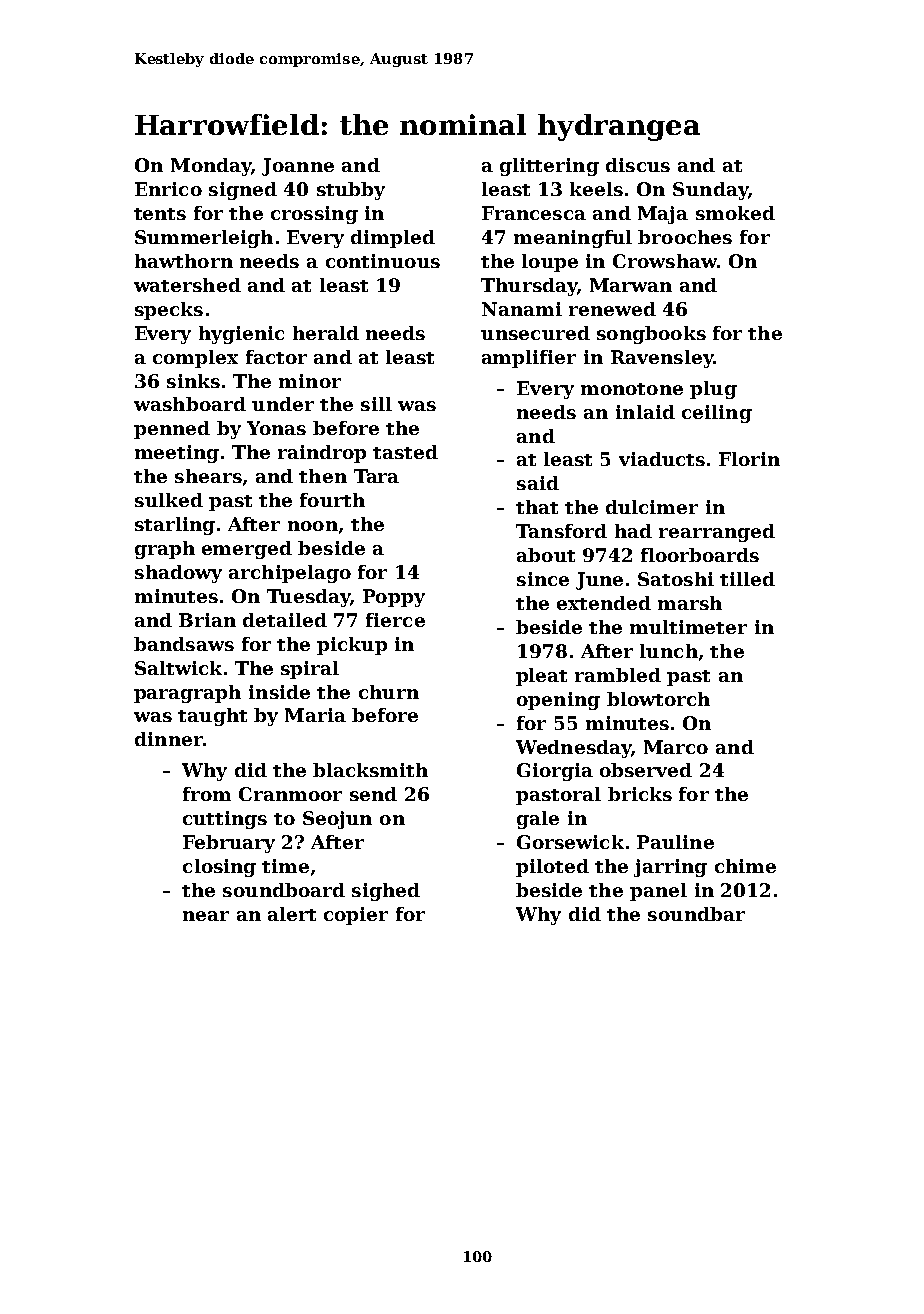 This document has height=1314, width=924. Describe the element at coordinates (389, 692) in the document. I see `churn` at that location.
